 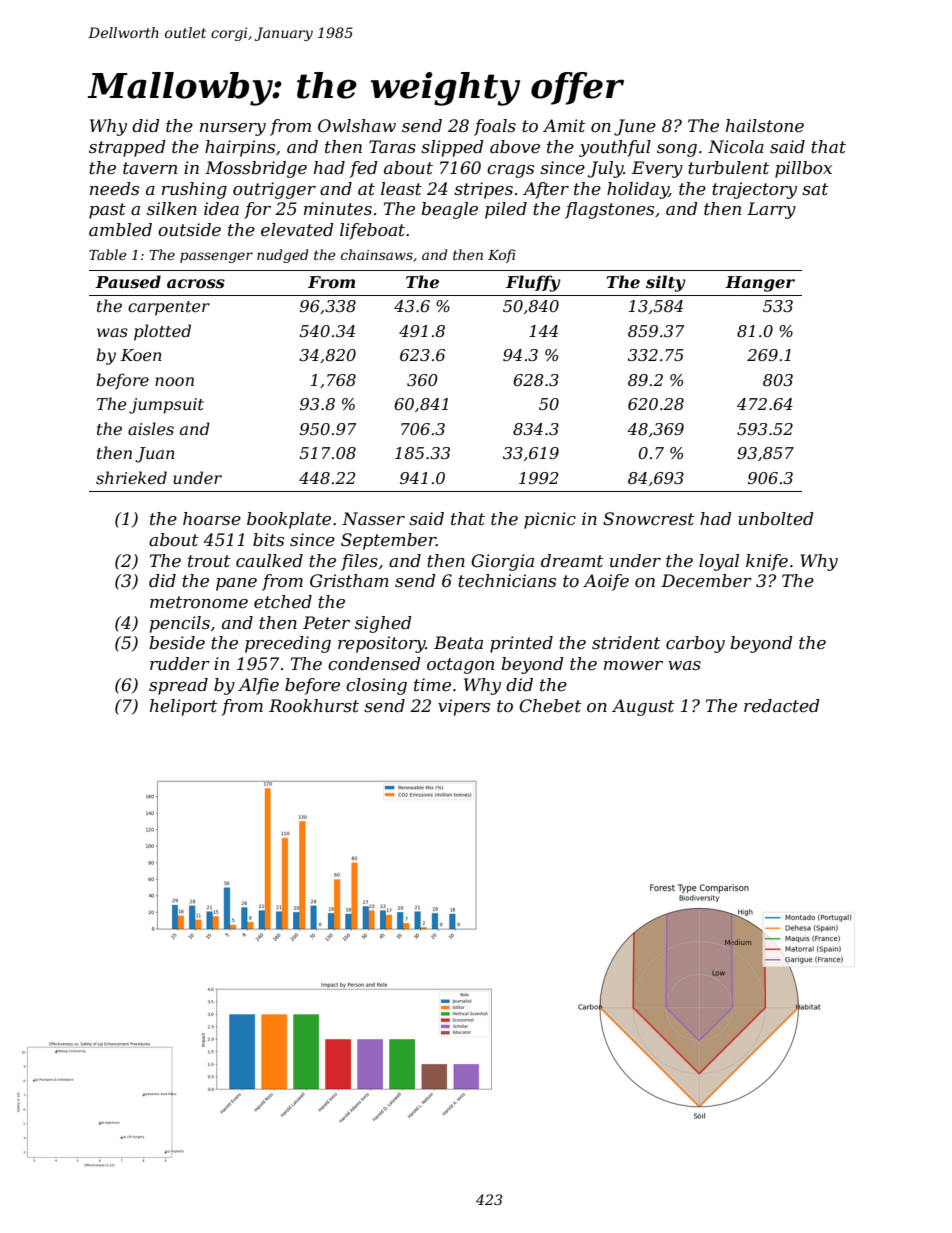 I want to click on Nasser, so click(x=373, y=519).
